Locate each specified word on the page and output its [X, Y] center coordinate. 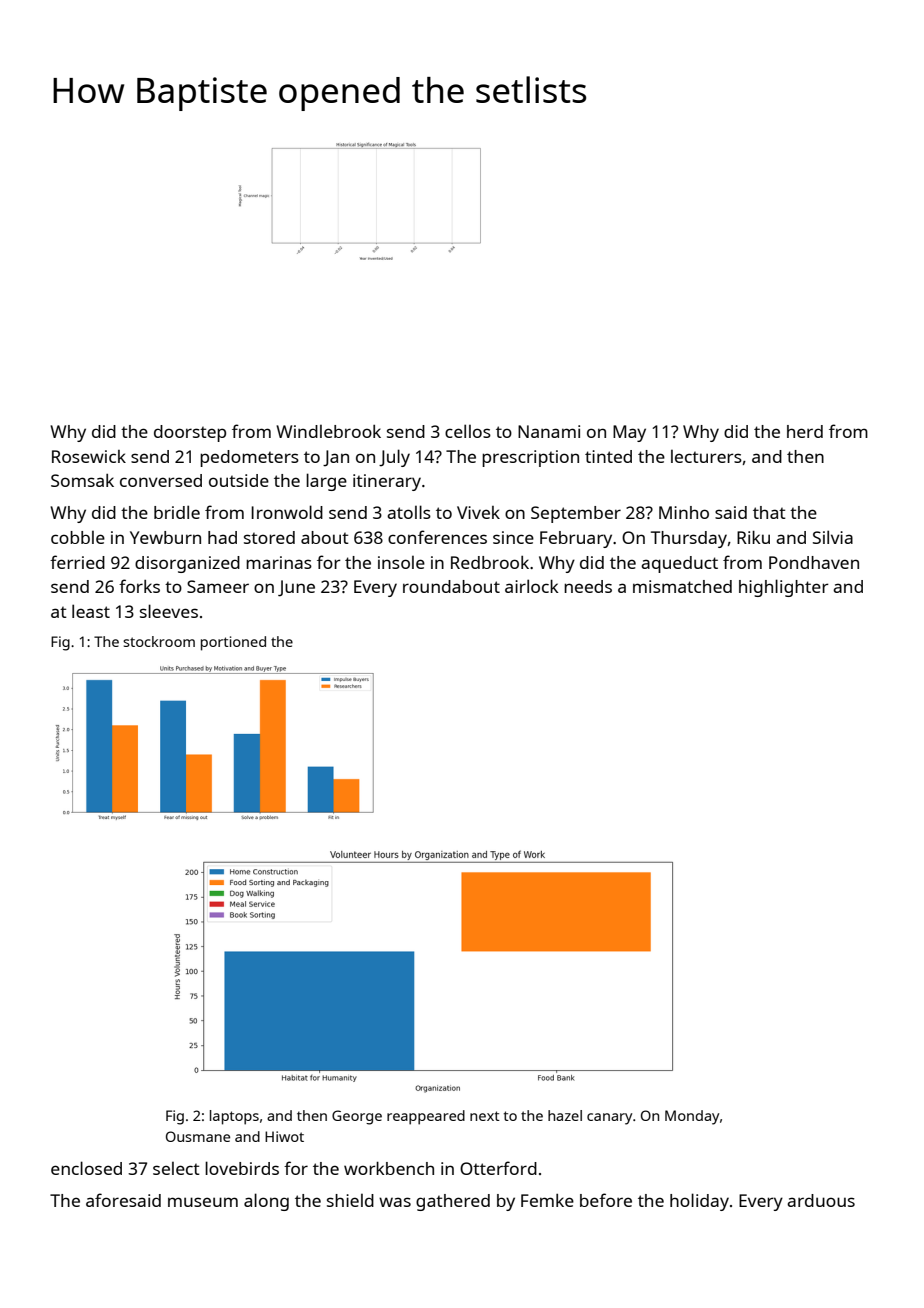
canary [609, 1119]
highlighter [784, 588]
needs [588, 586]
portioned [233, 643]
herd [805, 431]
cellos [468, 431]
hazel [565, 1115]
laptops [234, 1117]
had [222, 537]
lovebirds [242, 1168]
